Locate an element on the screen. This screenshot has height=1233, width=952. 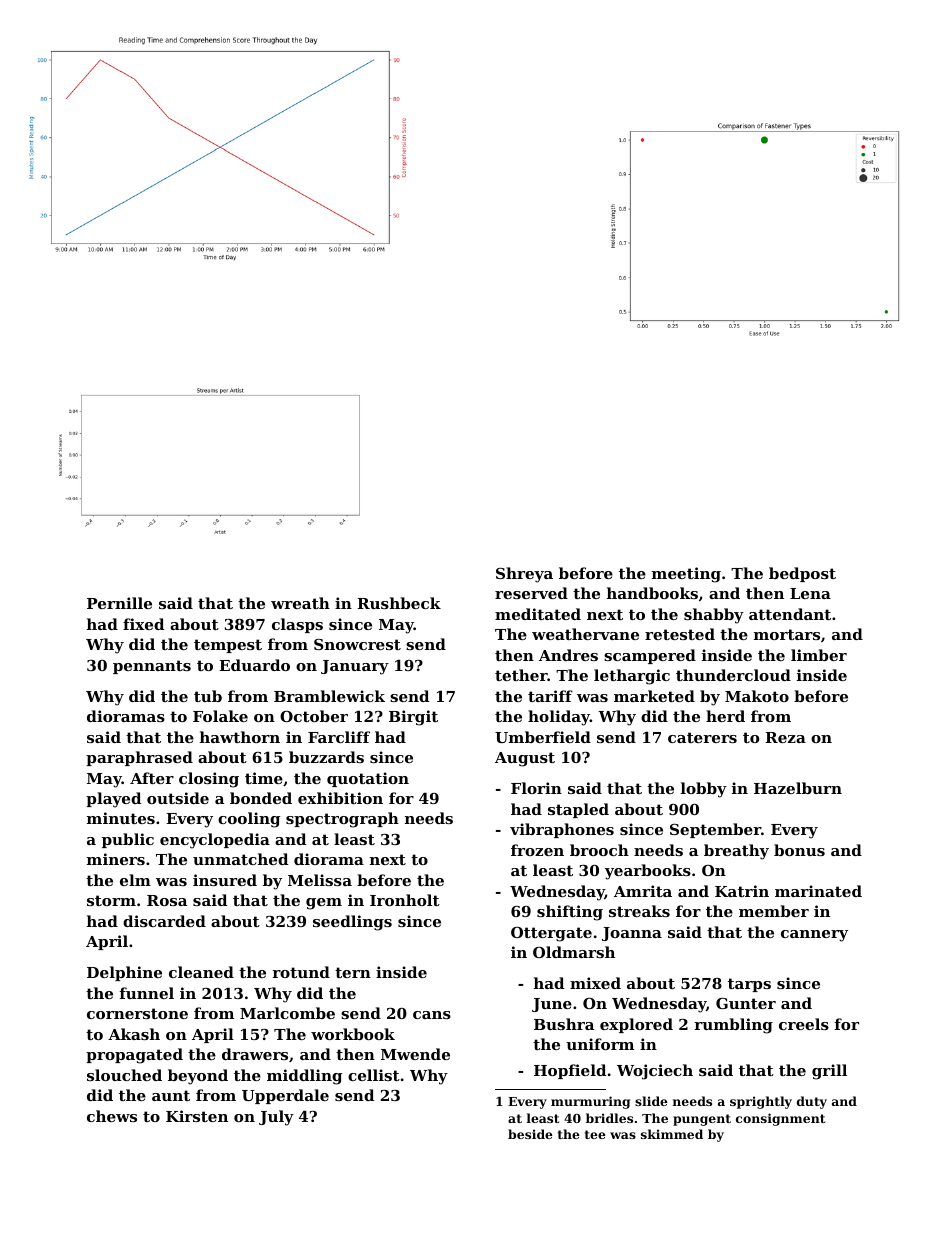
workbook is located at coordinates (353, 1034).
